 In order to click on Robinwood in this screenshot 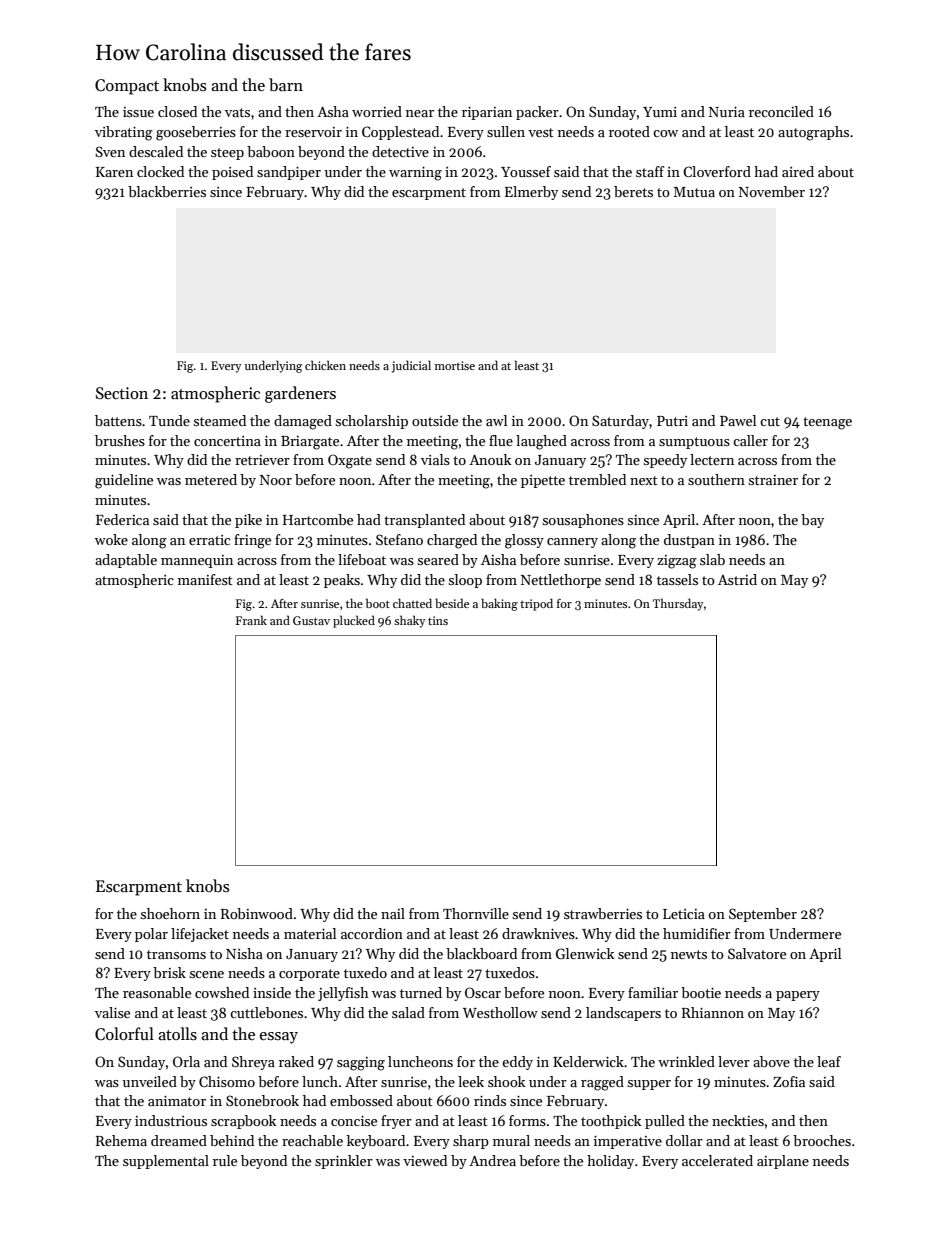, I will do `click(257, 913)`.
